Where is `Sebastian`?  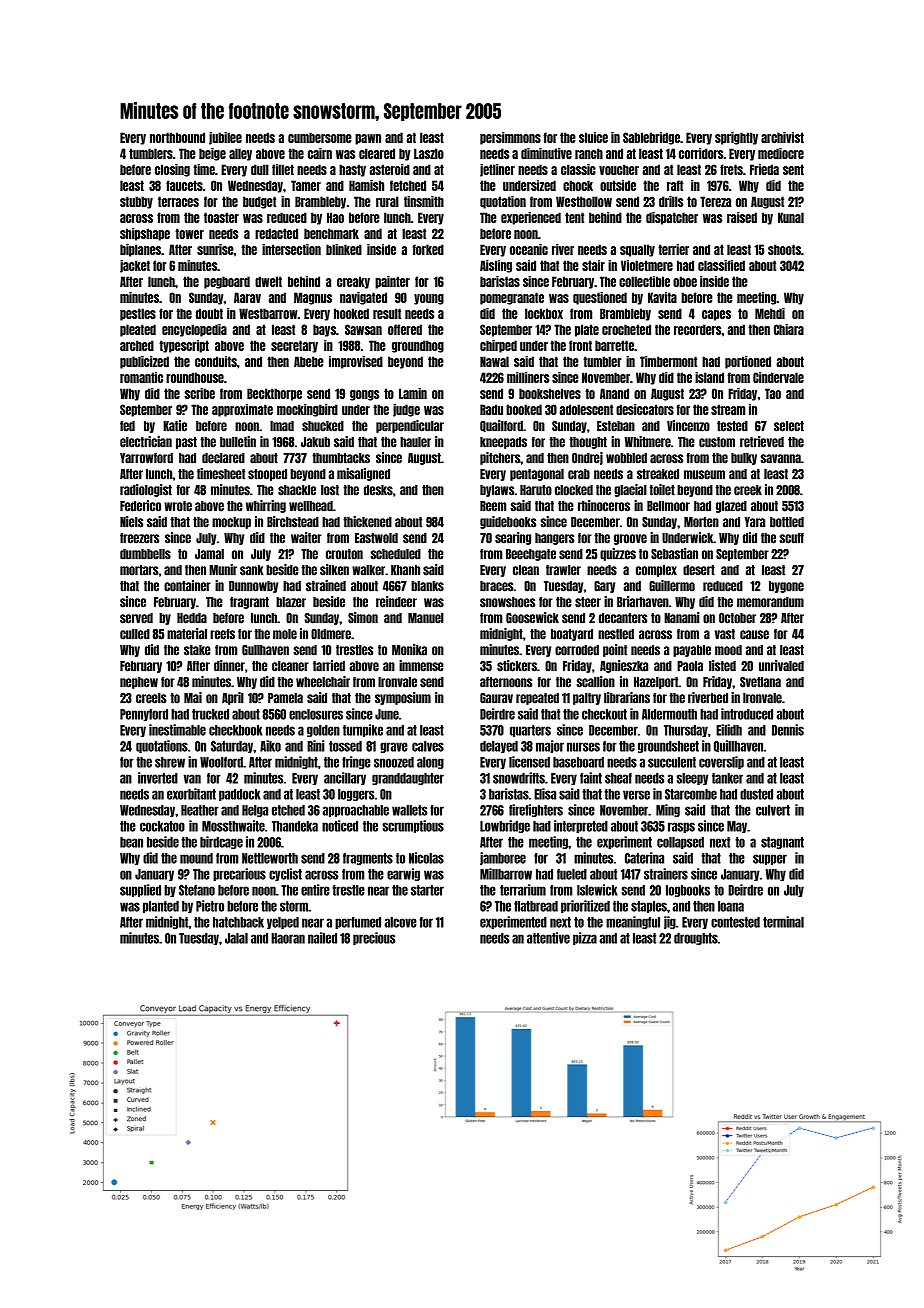 Sebastian is located at coordinates (674, 554).
